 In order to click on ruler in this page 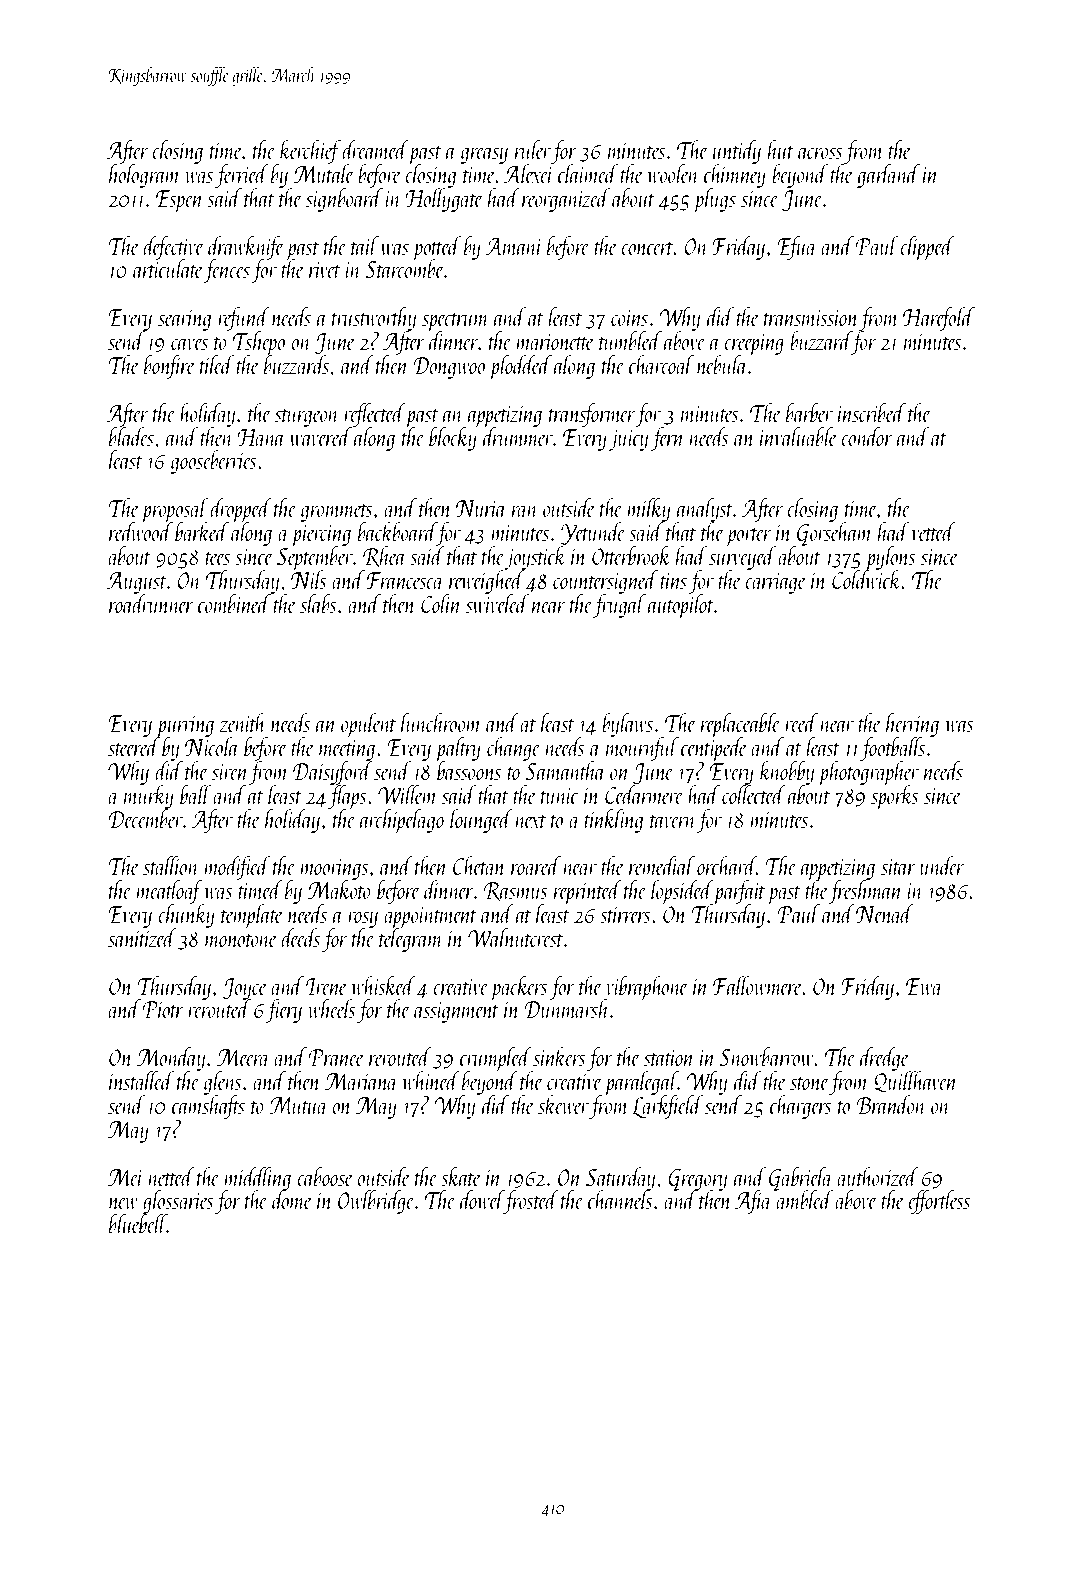, I will do `click(533, 149)`.
